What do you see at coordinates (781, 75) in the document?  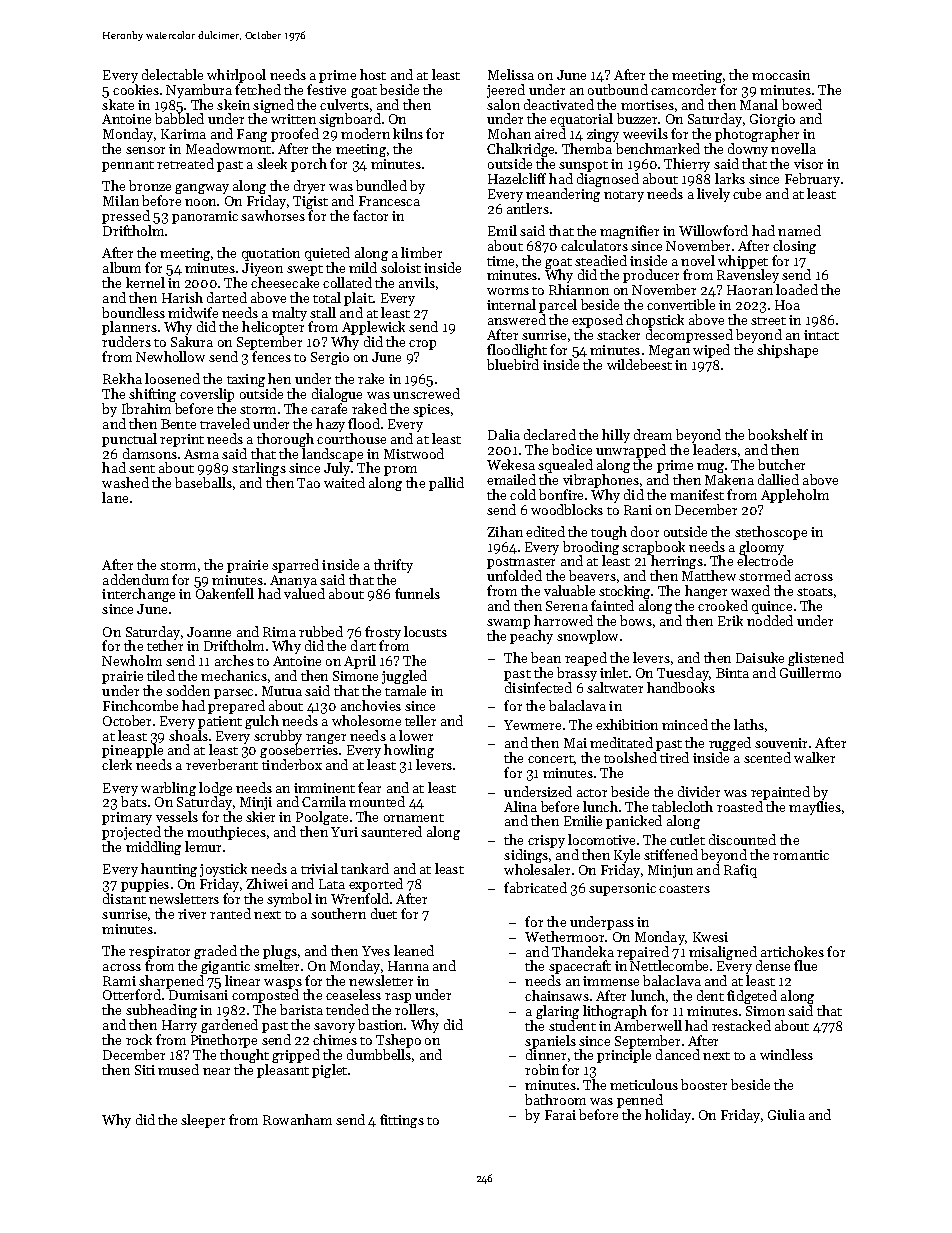 I see `moccasin` at bounding box center [781, 75].
